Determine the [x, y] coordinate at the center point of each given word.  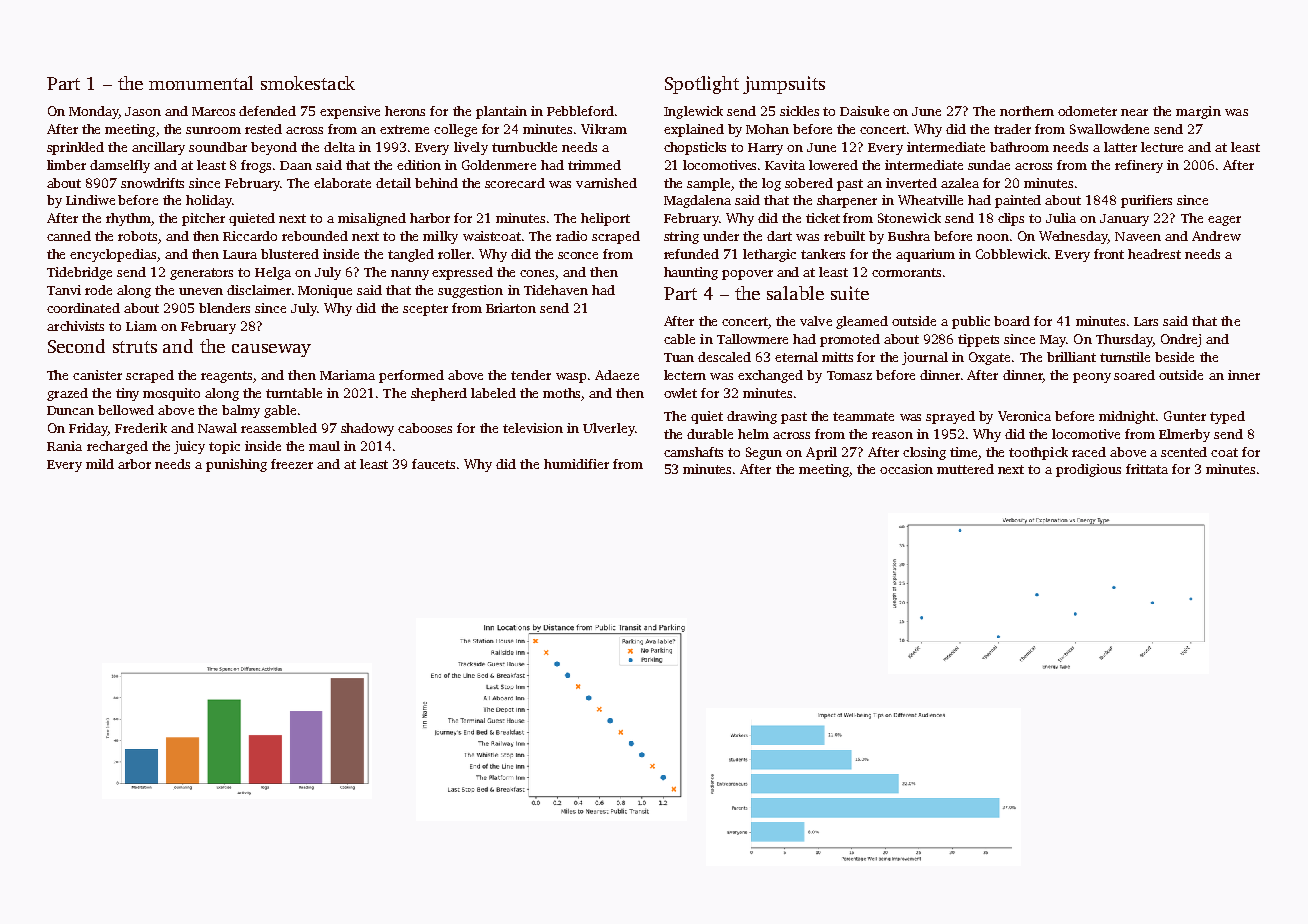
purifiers [1146, 201]
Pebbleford [580, 111]
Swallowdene [1109, 129]
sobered [809, 183]
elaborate [342, 183]
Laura [240, 254]
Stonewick [909, 218]
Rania [64, 446]
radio [571, 236]
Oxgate [989, 358]
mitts [837, 357]
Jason [143, 111]
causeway [271, 350]
